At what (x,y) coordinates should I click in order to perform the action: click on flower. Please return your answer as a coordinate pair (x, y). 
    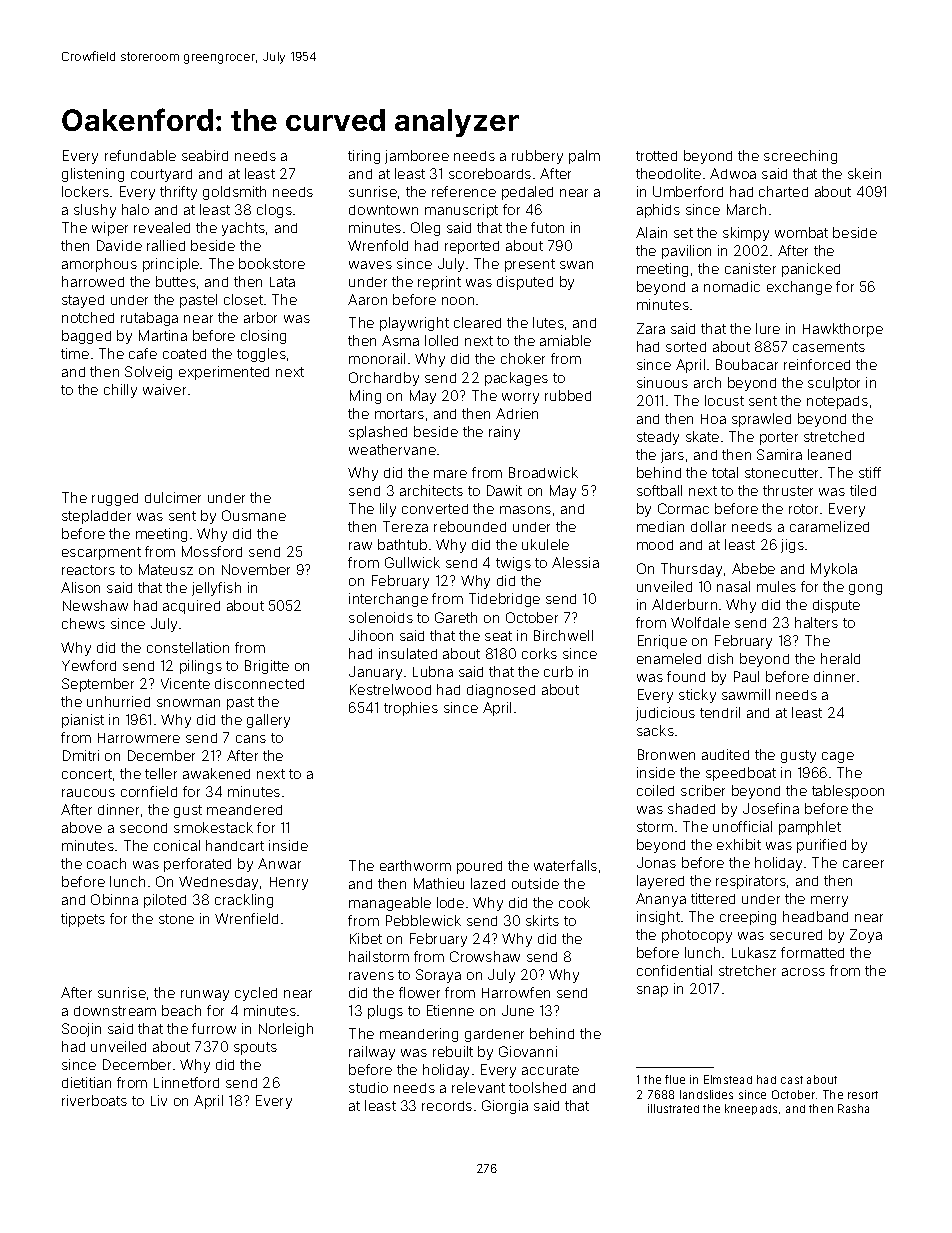
    Looking at the image, I should click on (419, 992).
